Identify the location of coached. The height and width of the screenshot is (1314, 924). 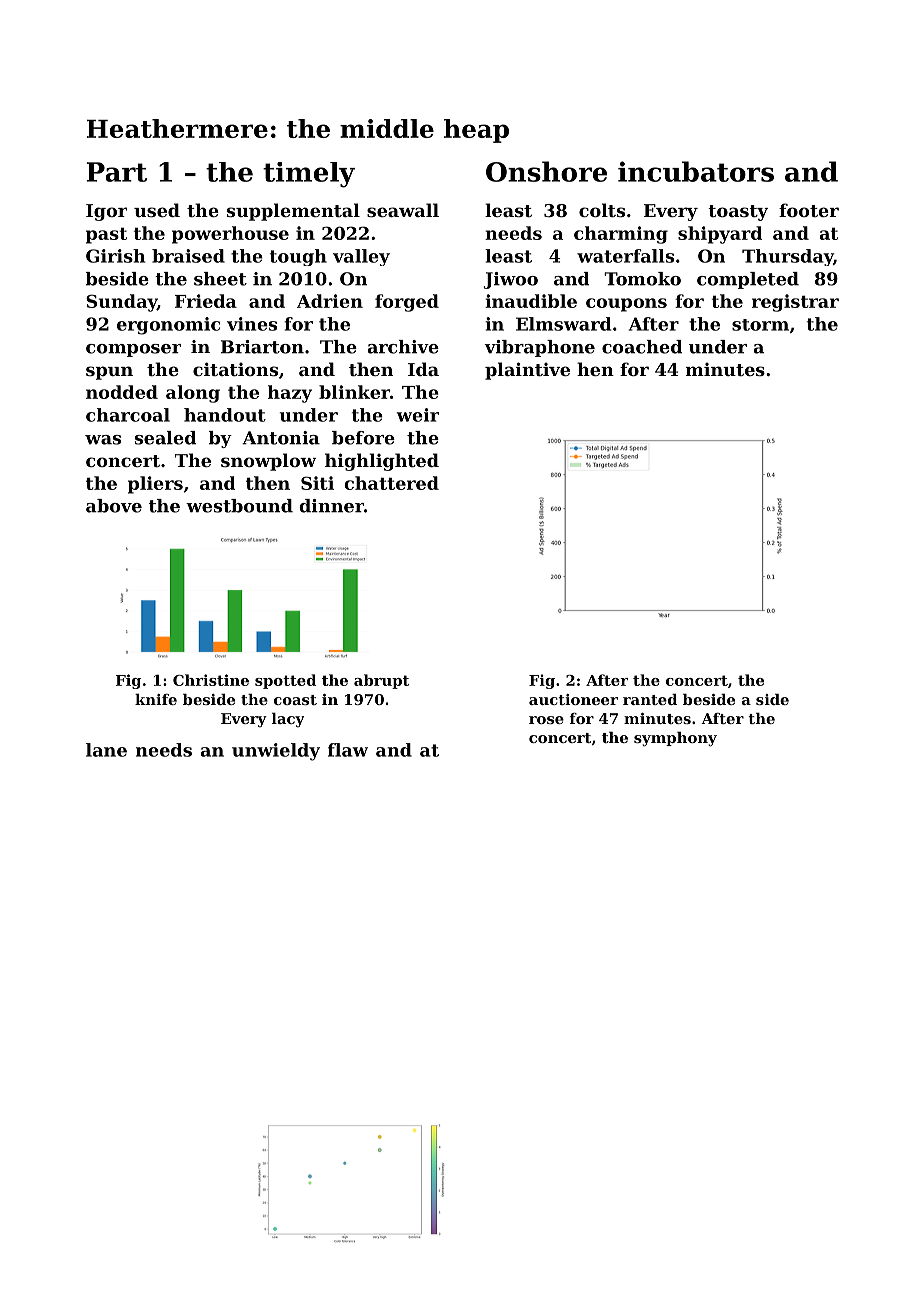
(642, 347).
